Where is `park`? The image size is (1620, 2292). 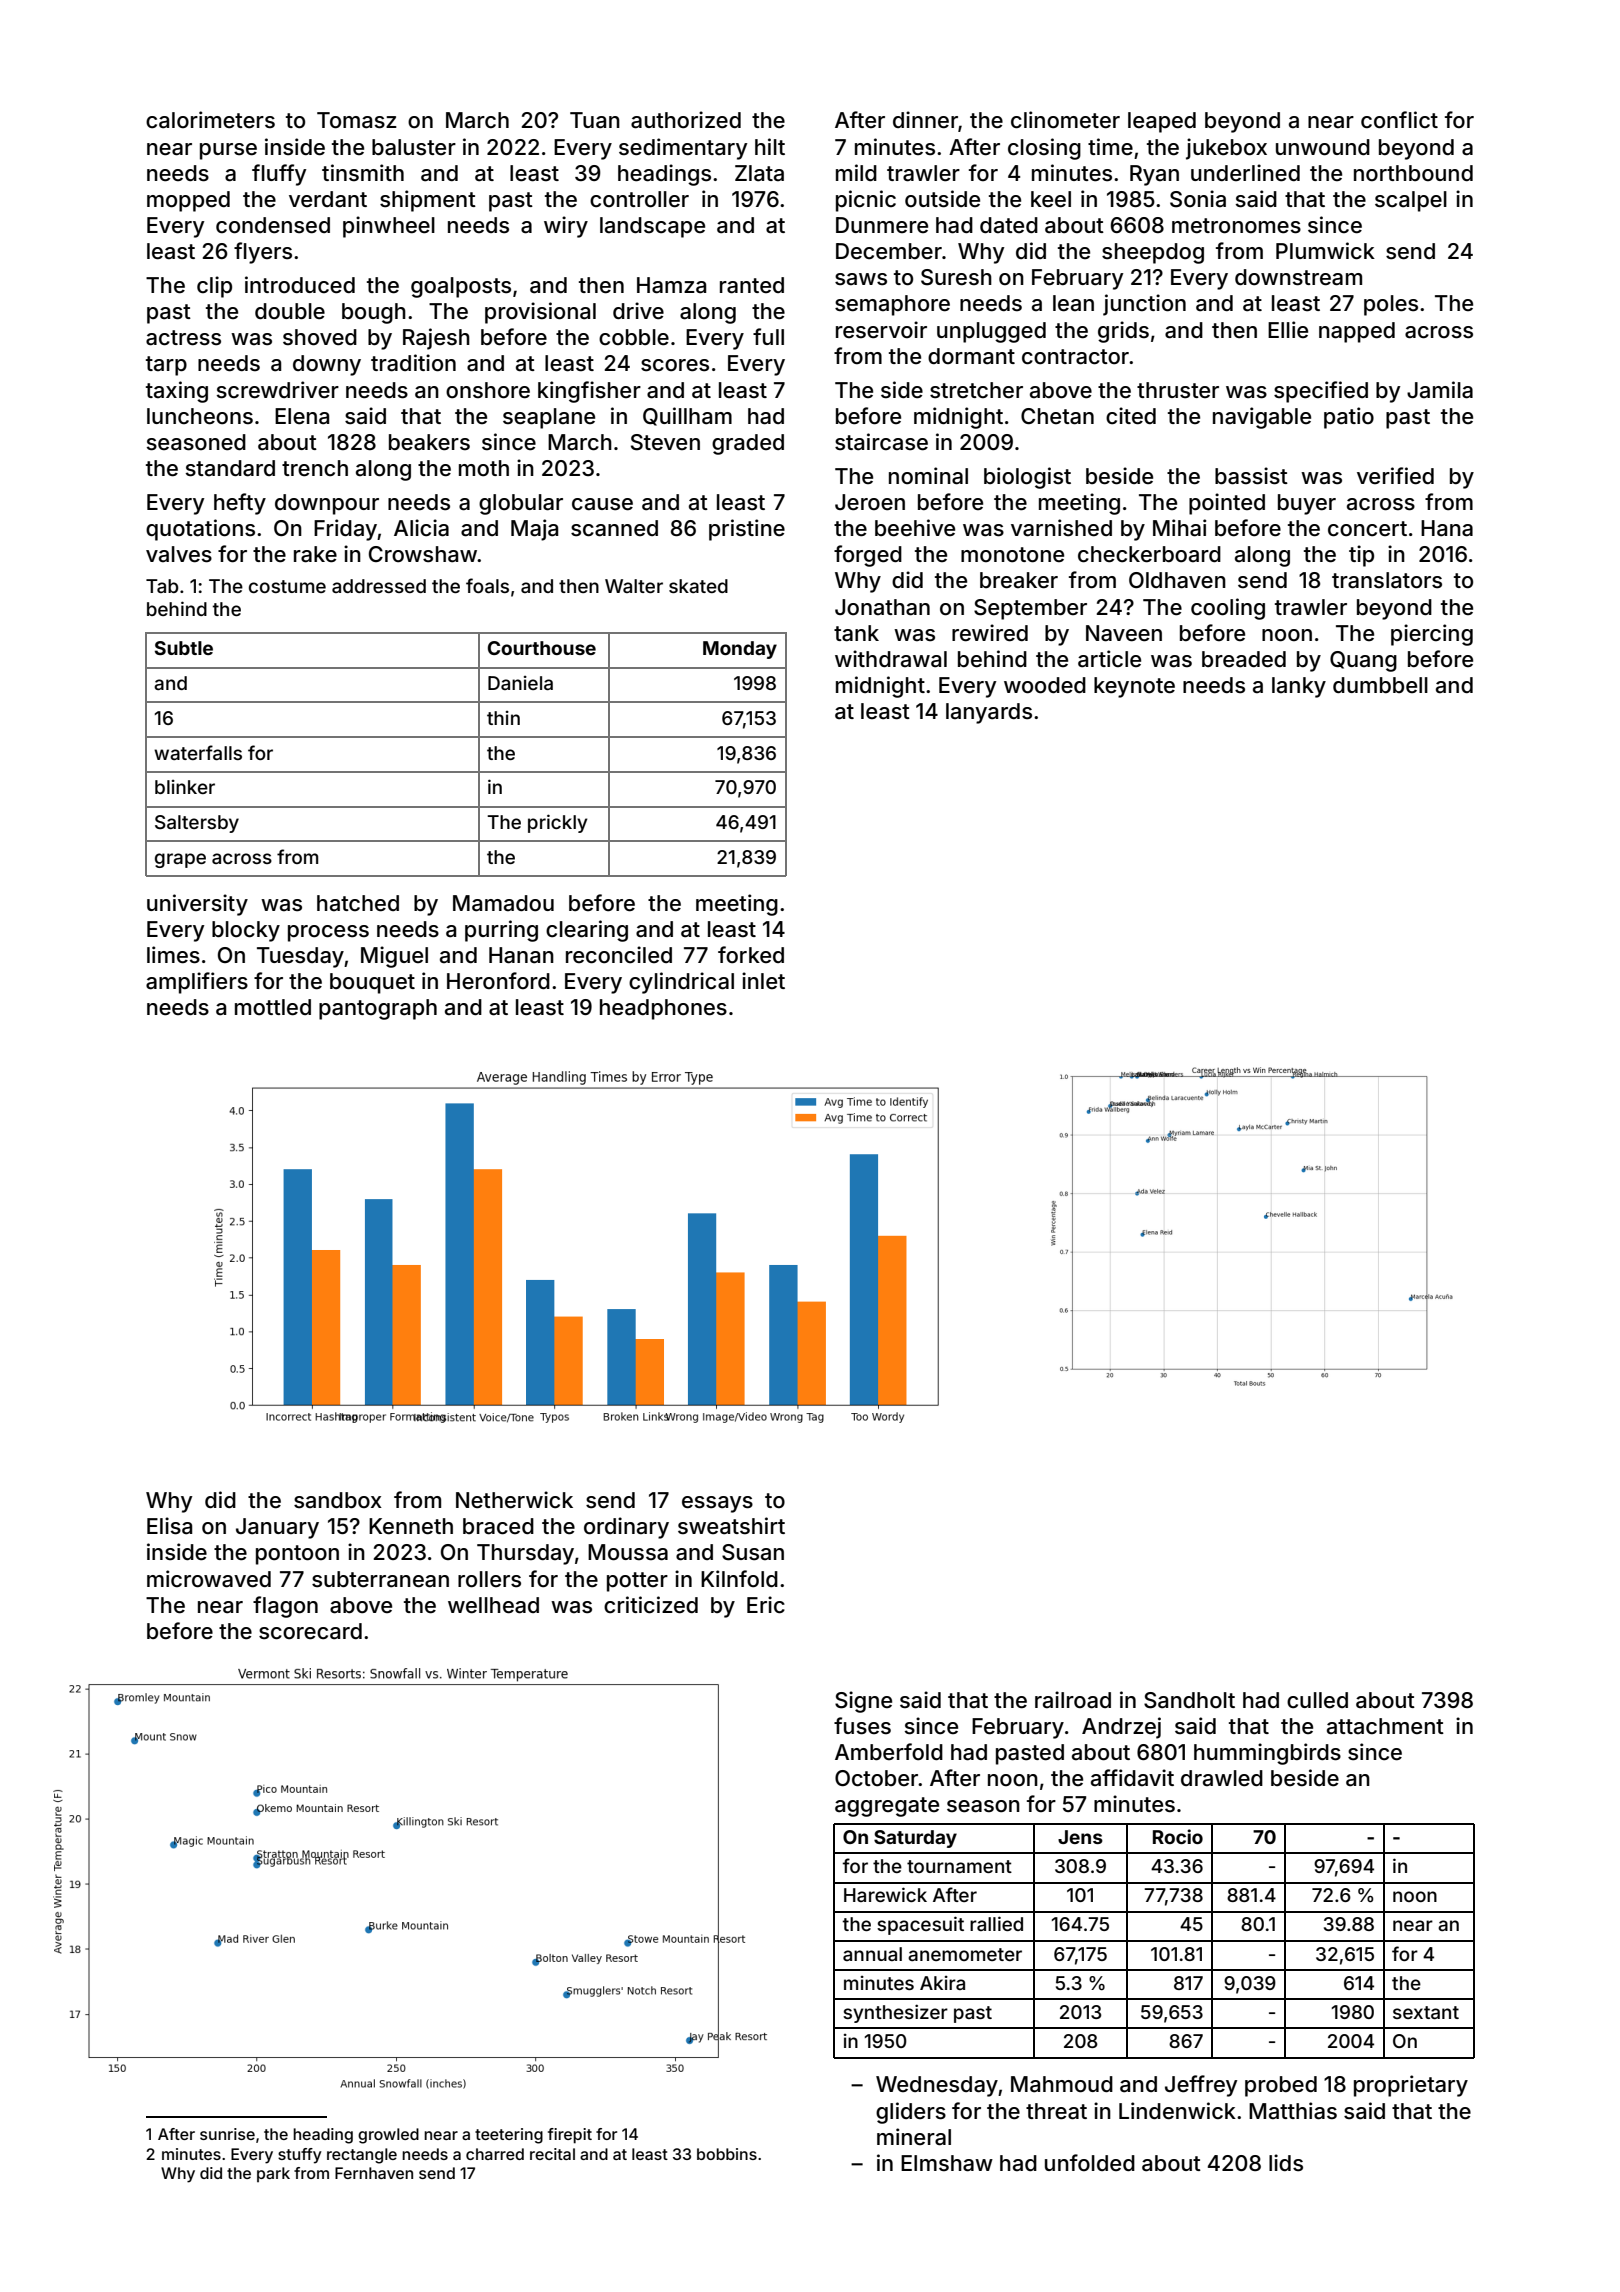
park is located at coordinates (273, 2174).
